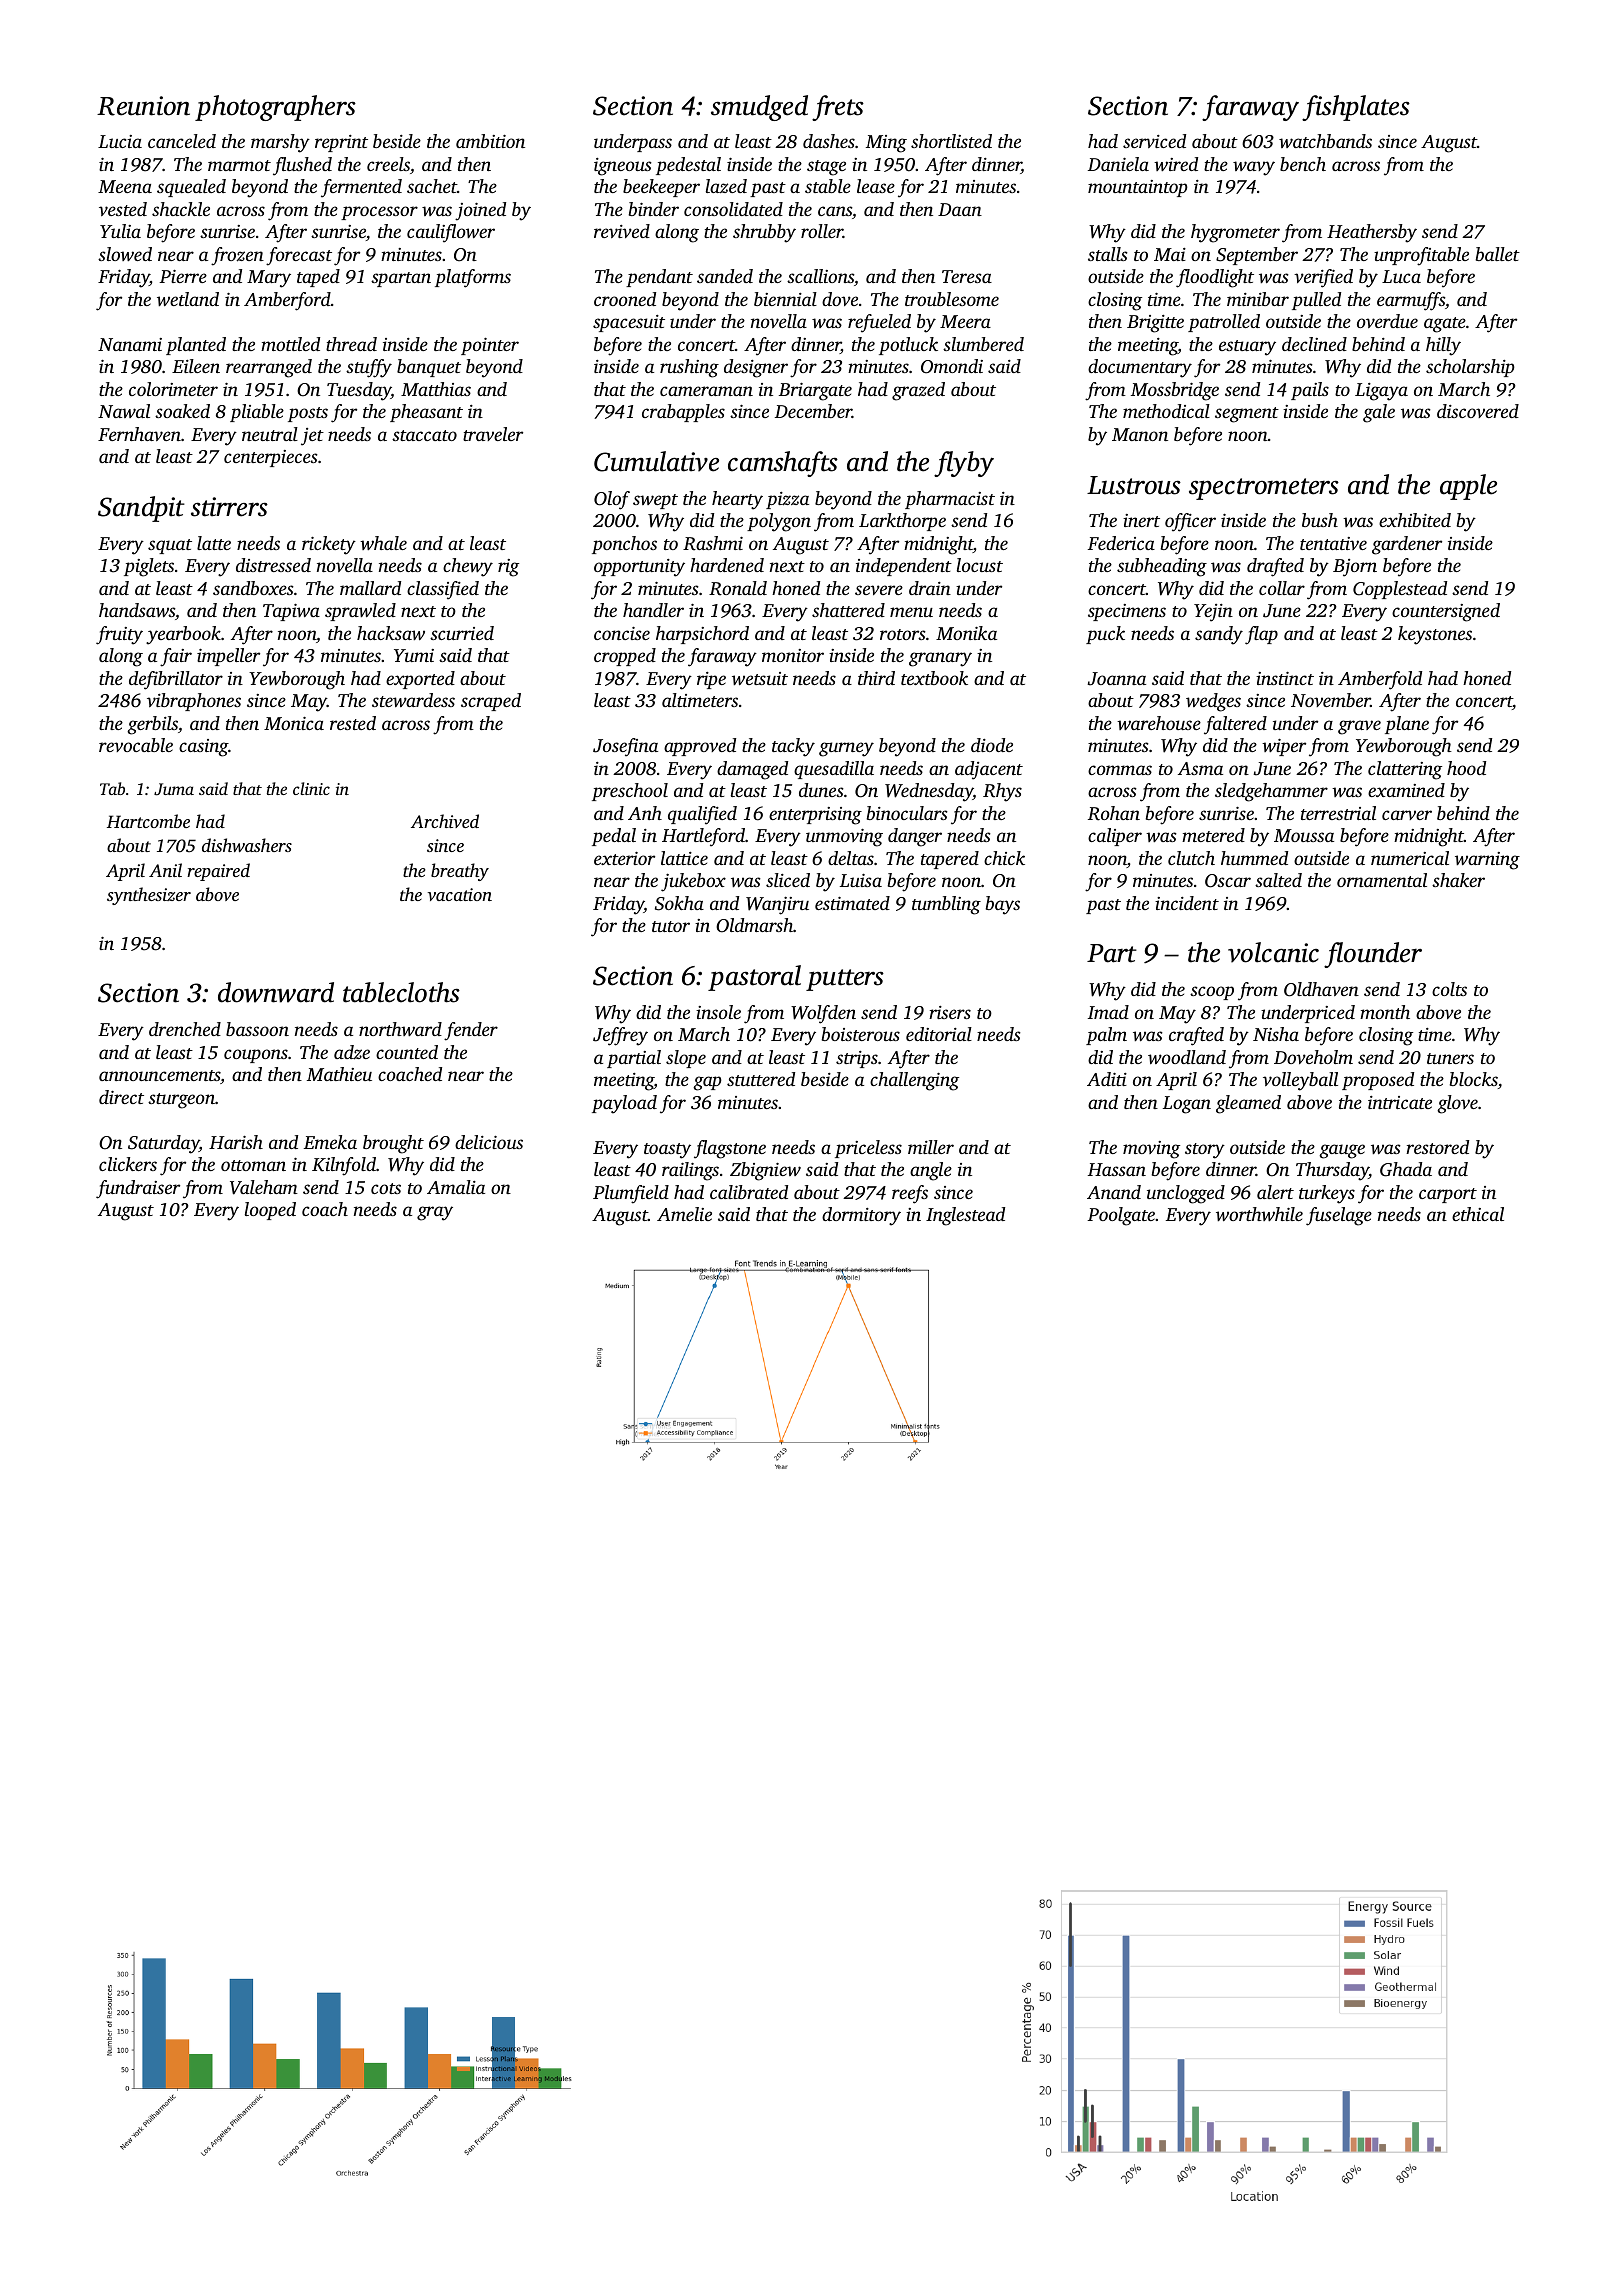 The image size is (1620, 2292). Describe the element at coordinates (1247, 348) in the screenshot. I see `estuary` at that location.
